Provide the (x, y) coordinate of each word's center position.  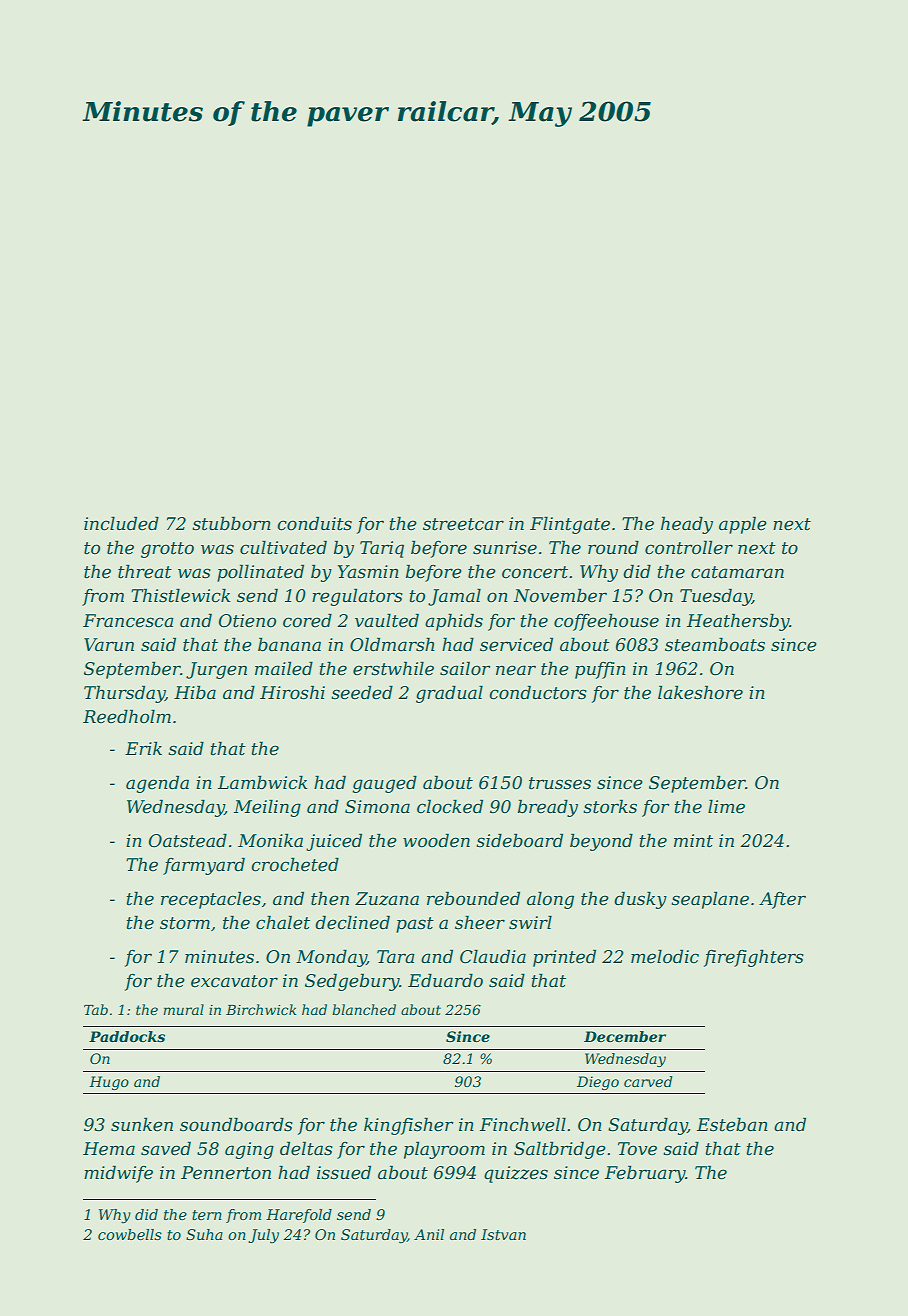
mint (693, 841)
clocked (450, 806)
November (560, 595)
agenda (157, 784)
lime (726, 806)
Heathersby (738, 622)
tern (207, 1215)
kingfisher (409, 1126)
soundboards (236, 1124)
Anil (429, 1234)
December (625, 1036)
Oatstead (188, 840)
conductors (538, 692)
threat (145, 571)
